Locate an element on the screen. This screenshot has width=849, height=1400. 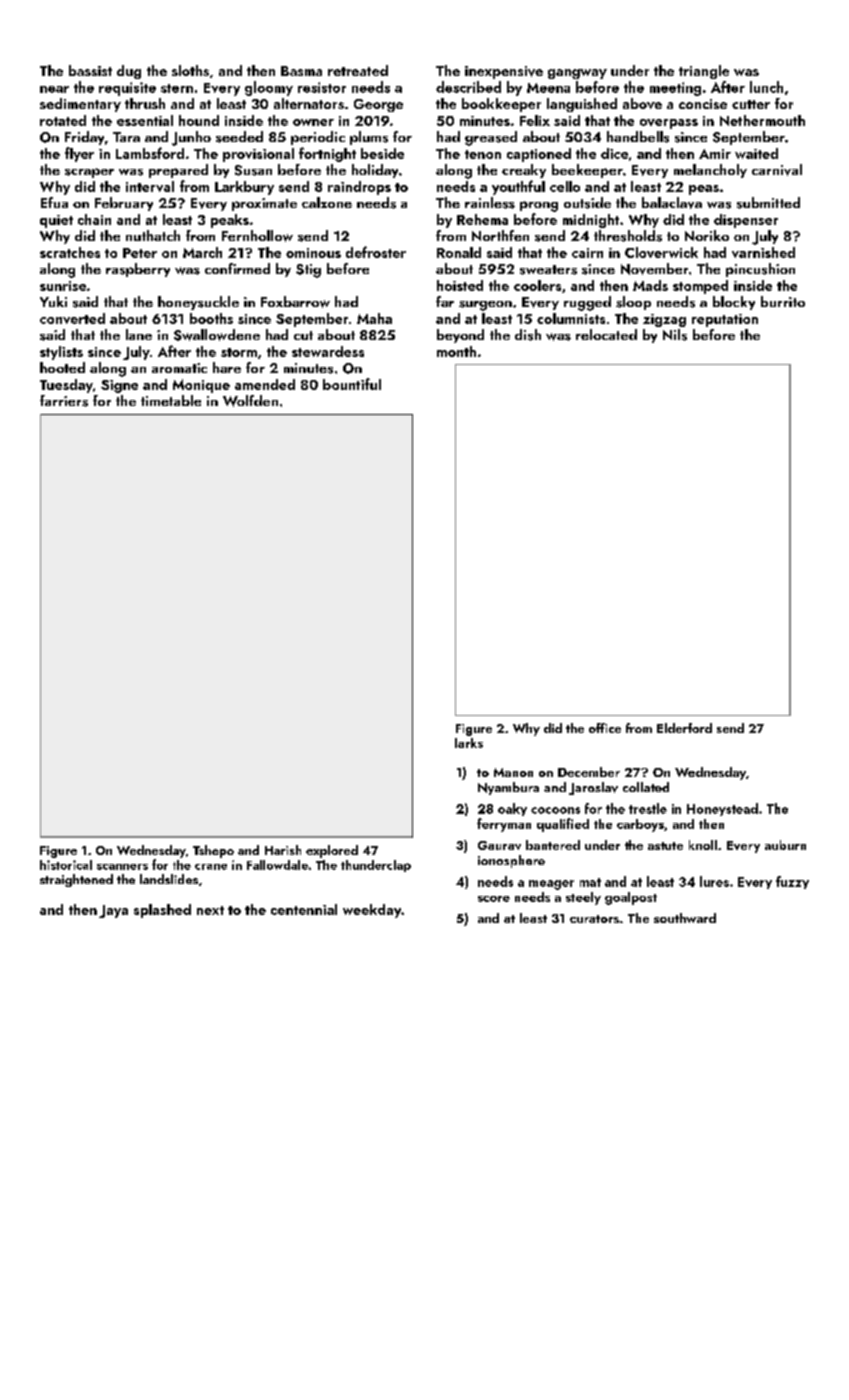
sloths is located at coordinates (190, 70).
